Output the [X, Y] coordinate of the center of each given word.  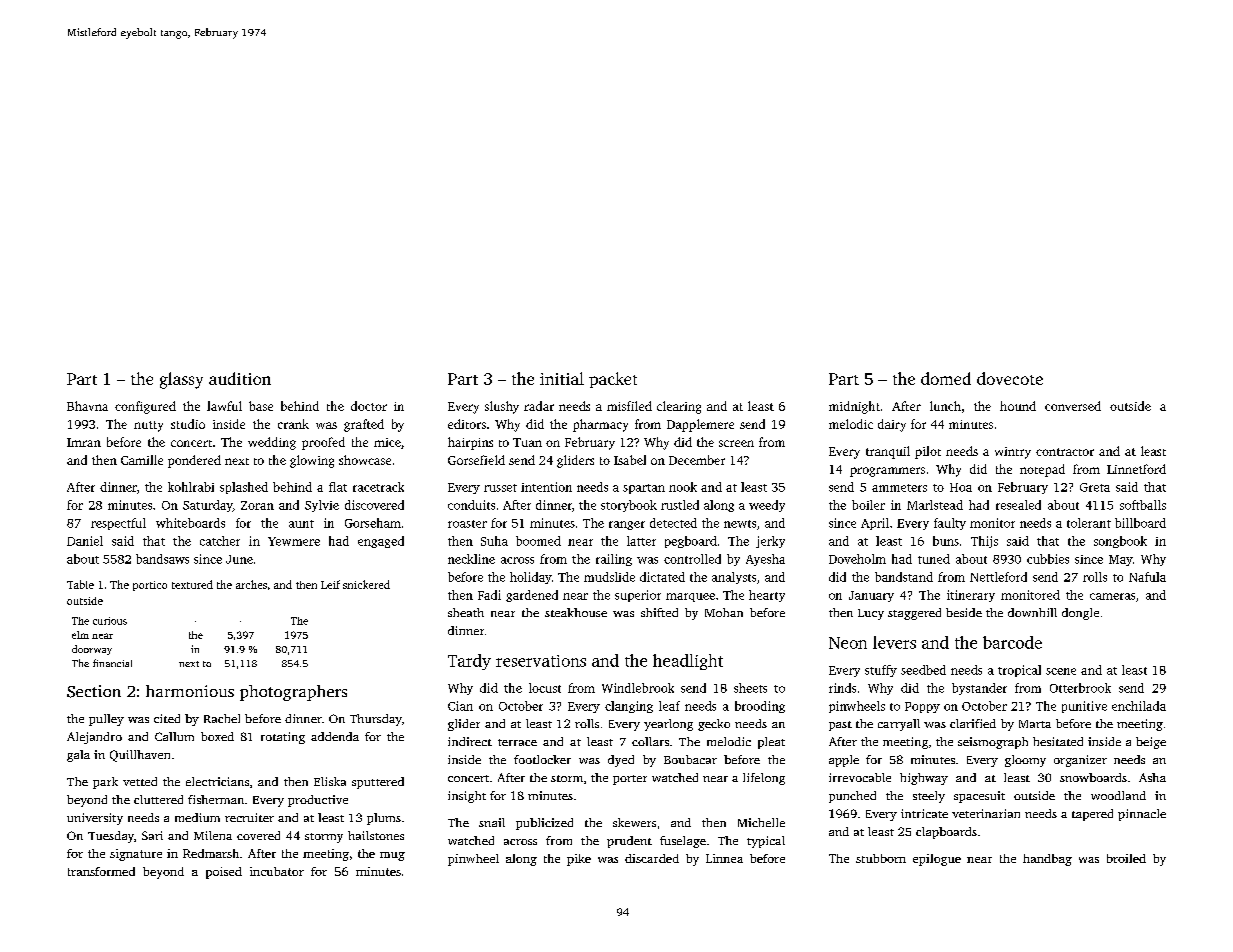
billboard [1140, 523]
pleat [771, 743]
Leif [330, 584]
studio [188, 424]
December [697, 460]
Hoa [961, 487]
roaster [467, 524]
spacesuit [979, 797]
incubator [277, 871]
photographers [293, 693]
